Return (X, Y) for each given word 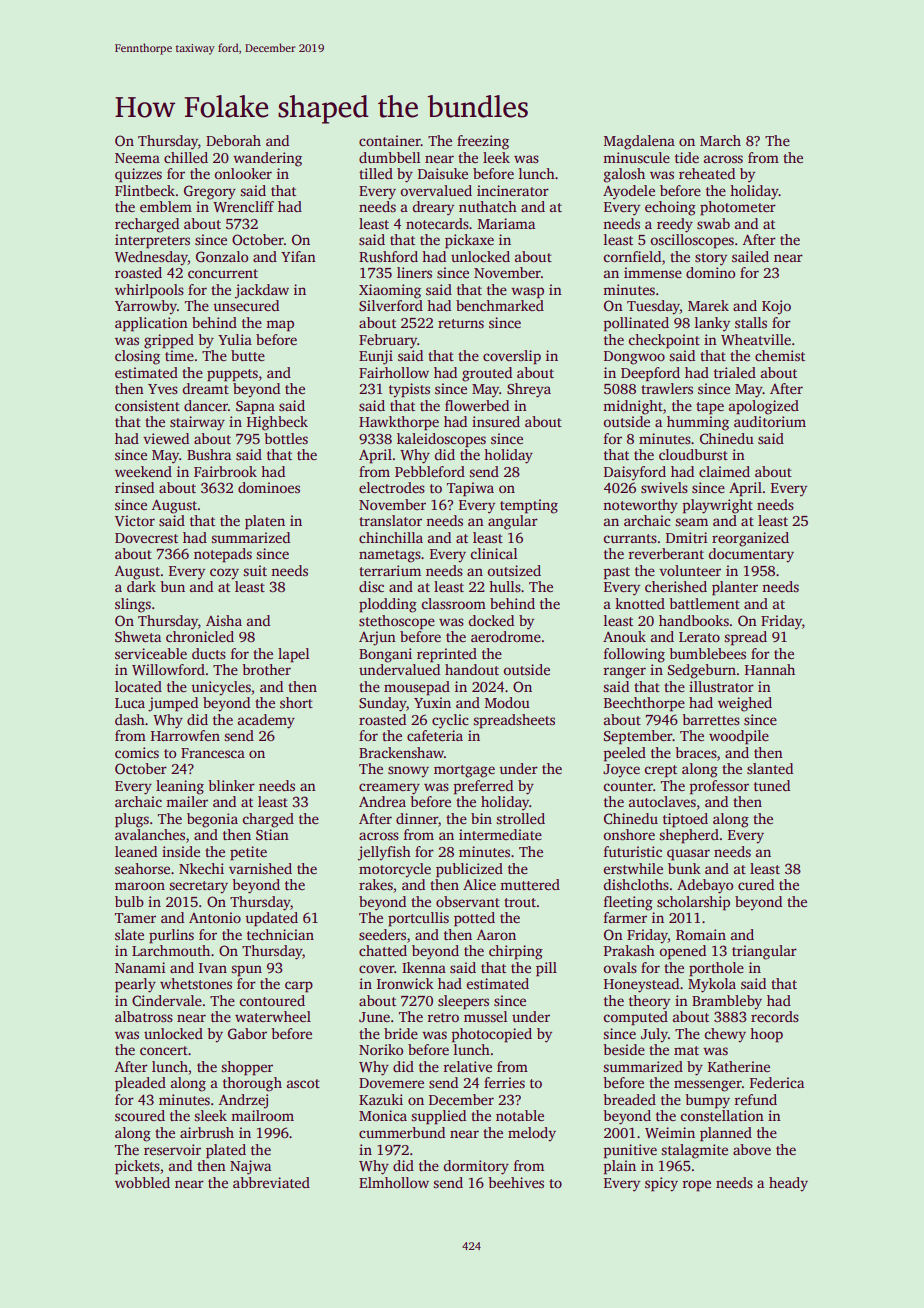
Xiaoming (390, 291)
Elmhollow (394, 1182)
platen (265, 522)
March (720, 140)
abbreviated (271, 1182)
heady (788, 1184)
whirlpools (149, 291)
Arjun (377, 638)
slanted (770, 768)
